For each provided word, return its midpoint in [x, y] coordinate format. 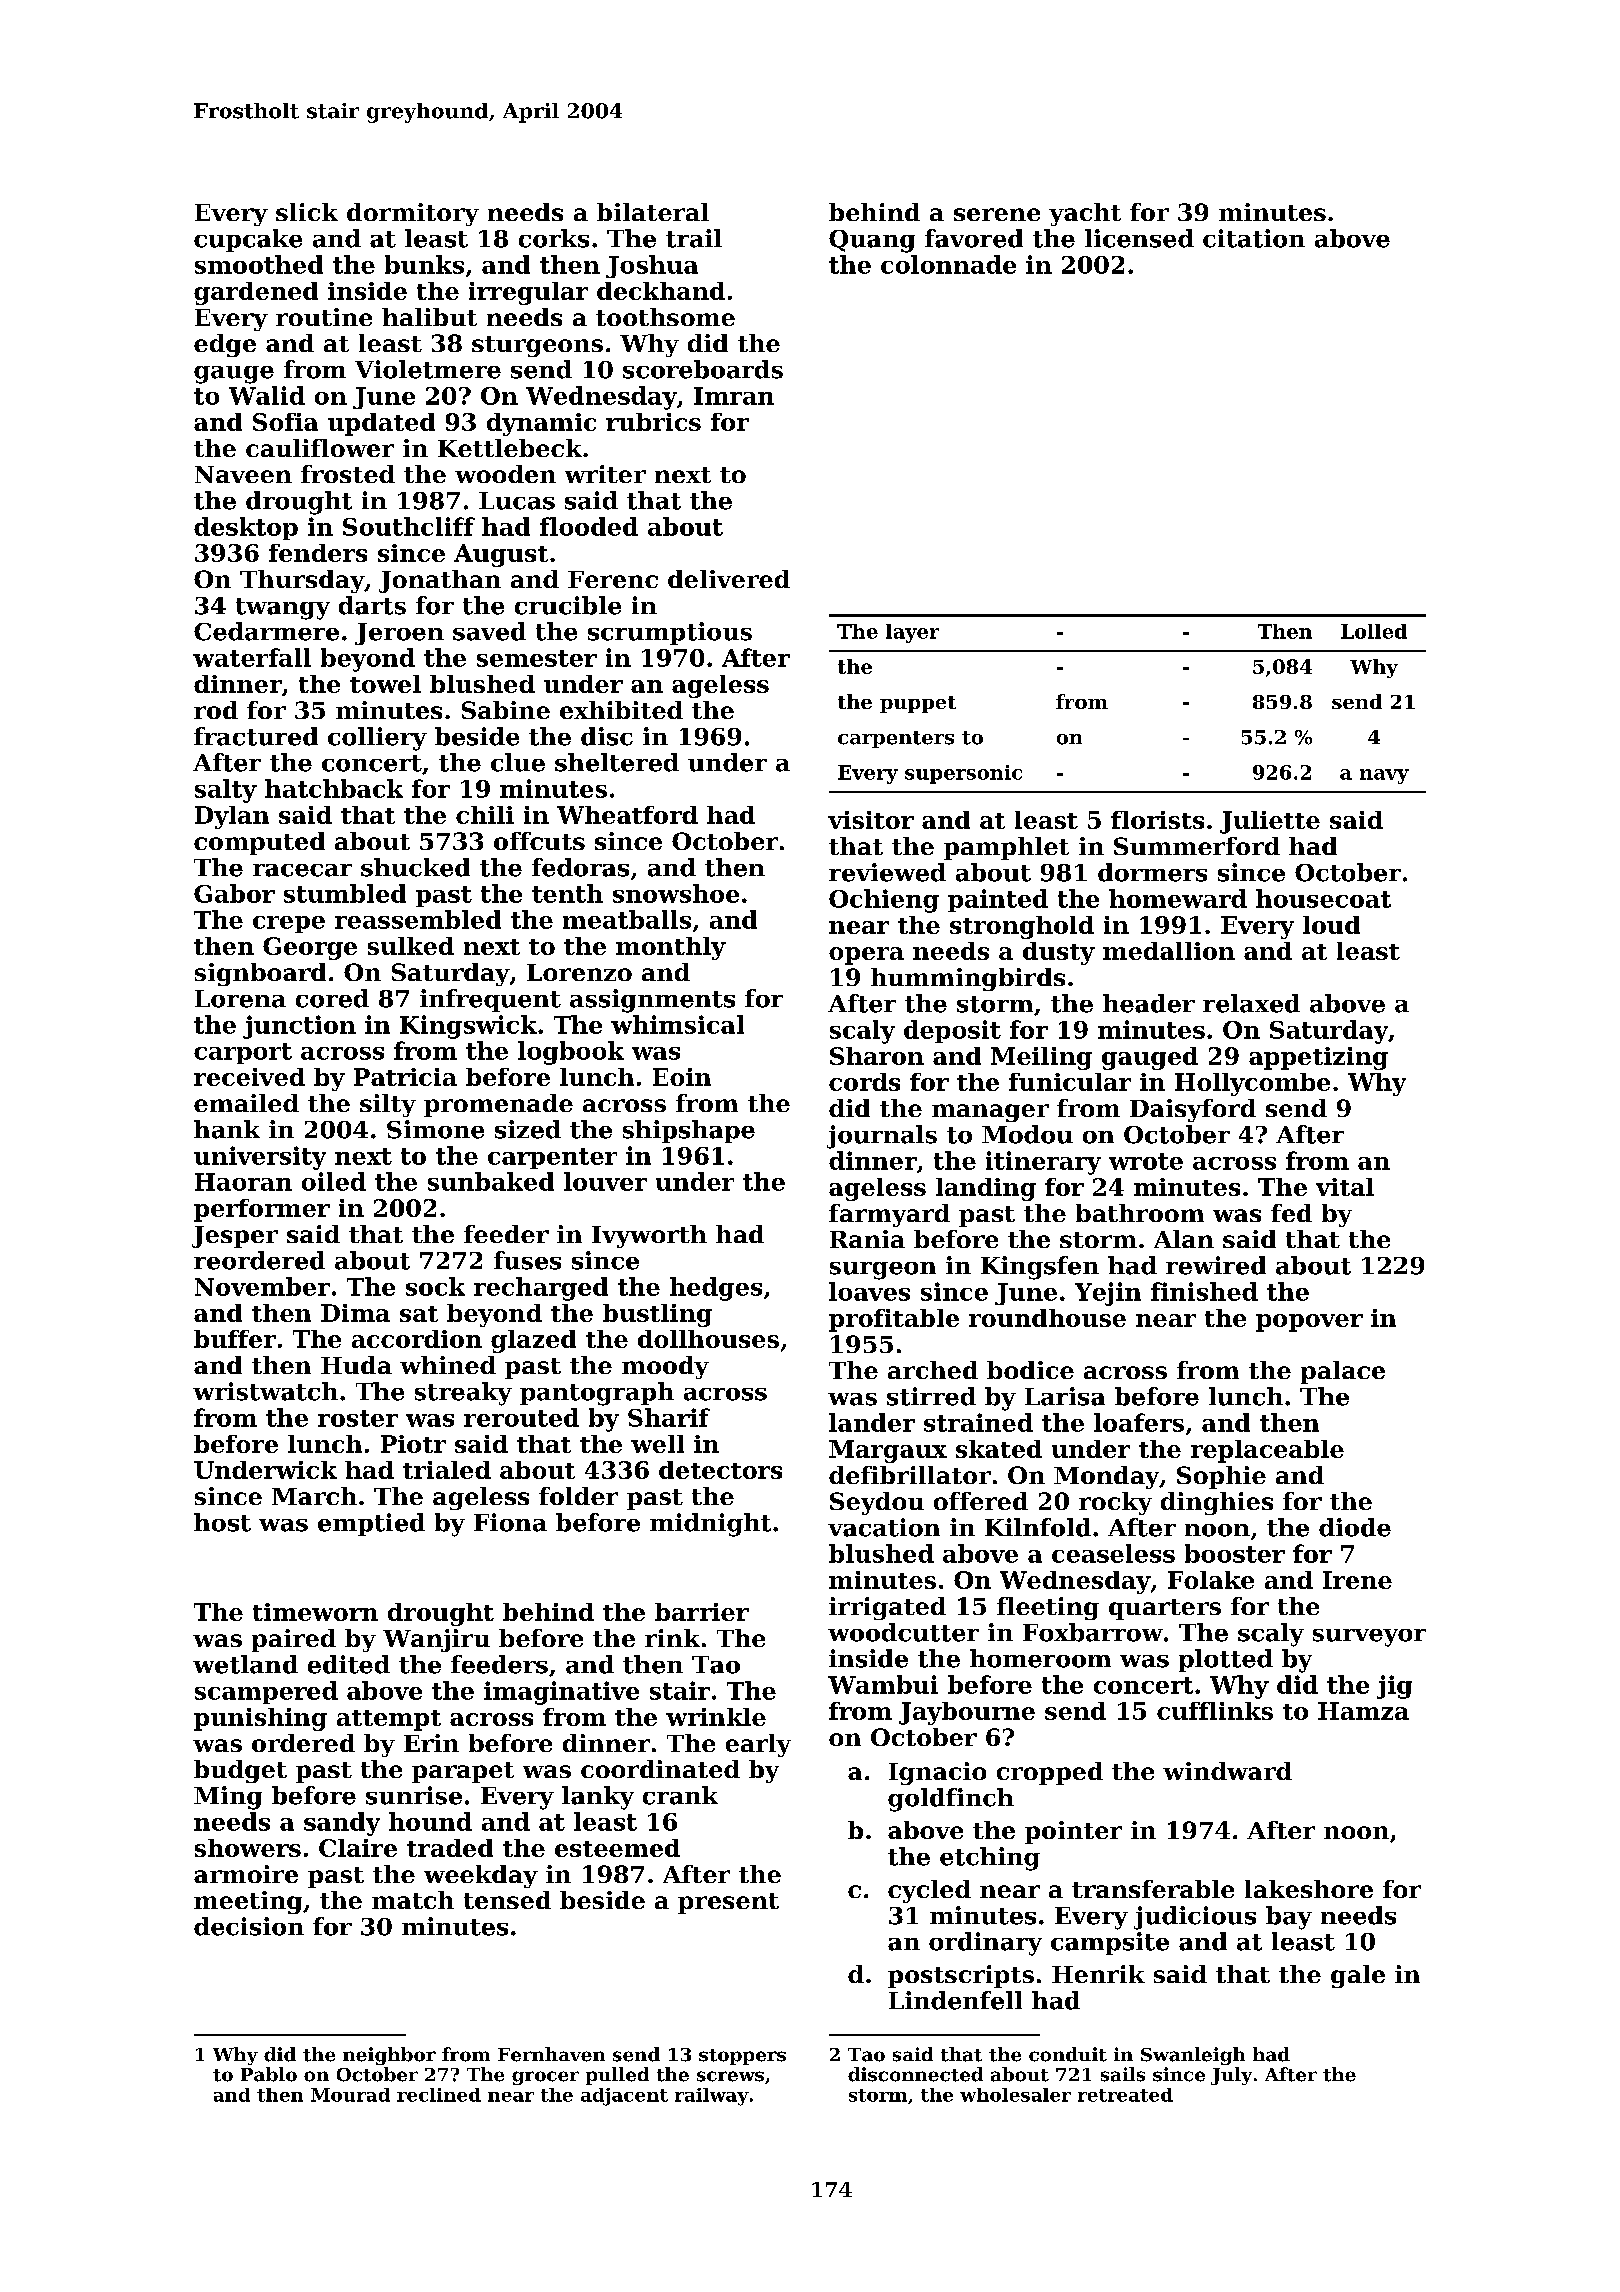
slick [307, 212]
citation [1254, 238]
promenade [498, 1105]
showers [248, 1848]
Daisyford [1193, 1110]
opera [866, 956]
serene [997, 214]
